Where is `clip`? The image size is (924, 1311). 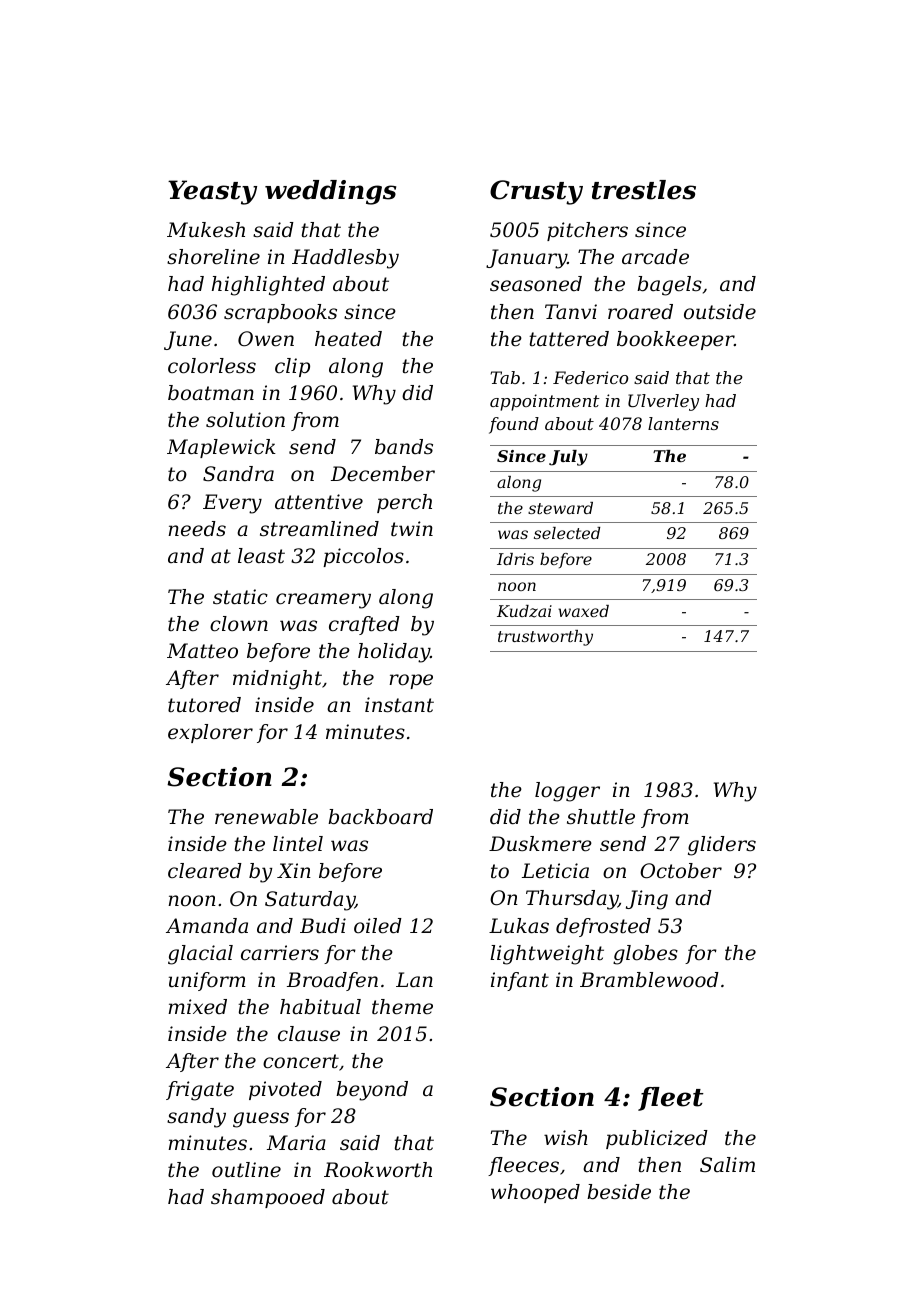
clip is located at coordinates (292, 367).
